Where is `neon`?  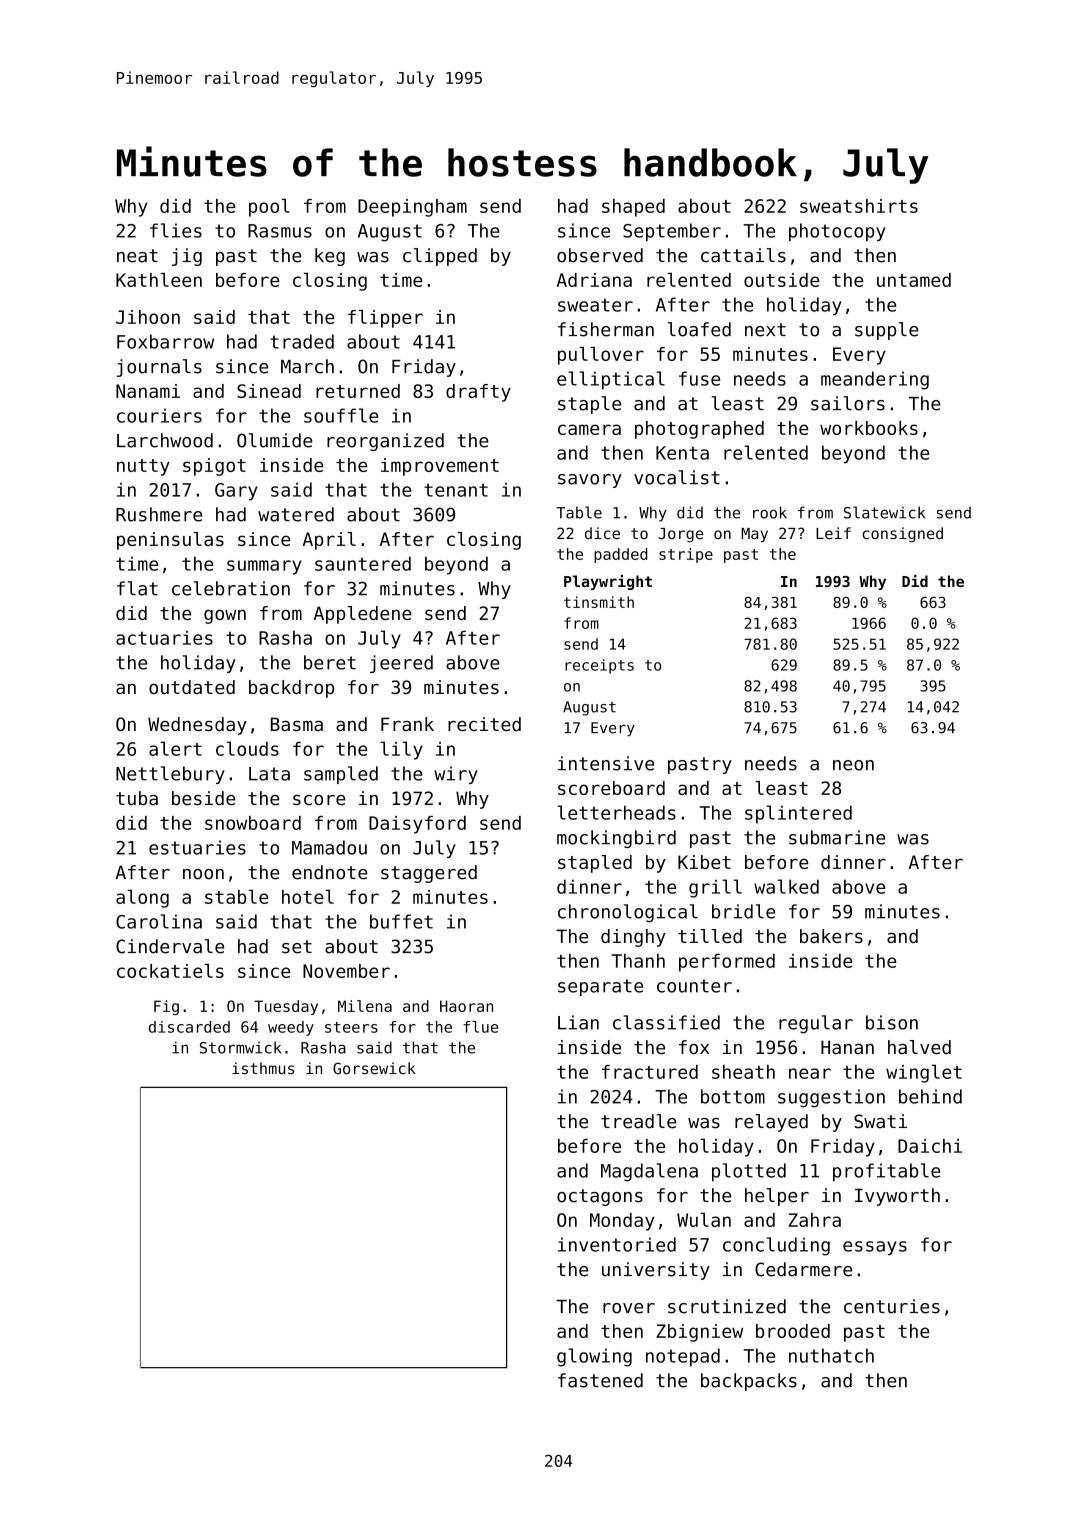
neon is located at coordinates (853, 765).
